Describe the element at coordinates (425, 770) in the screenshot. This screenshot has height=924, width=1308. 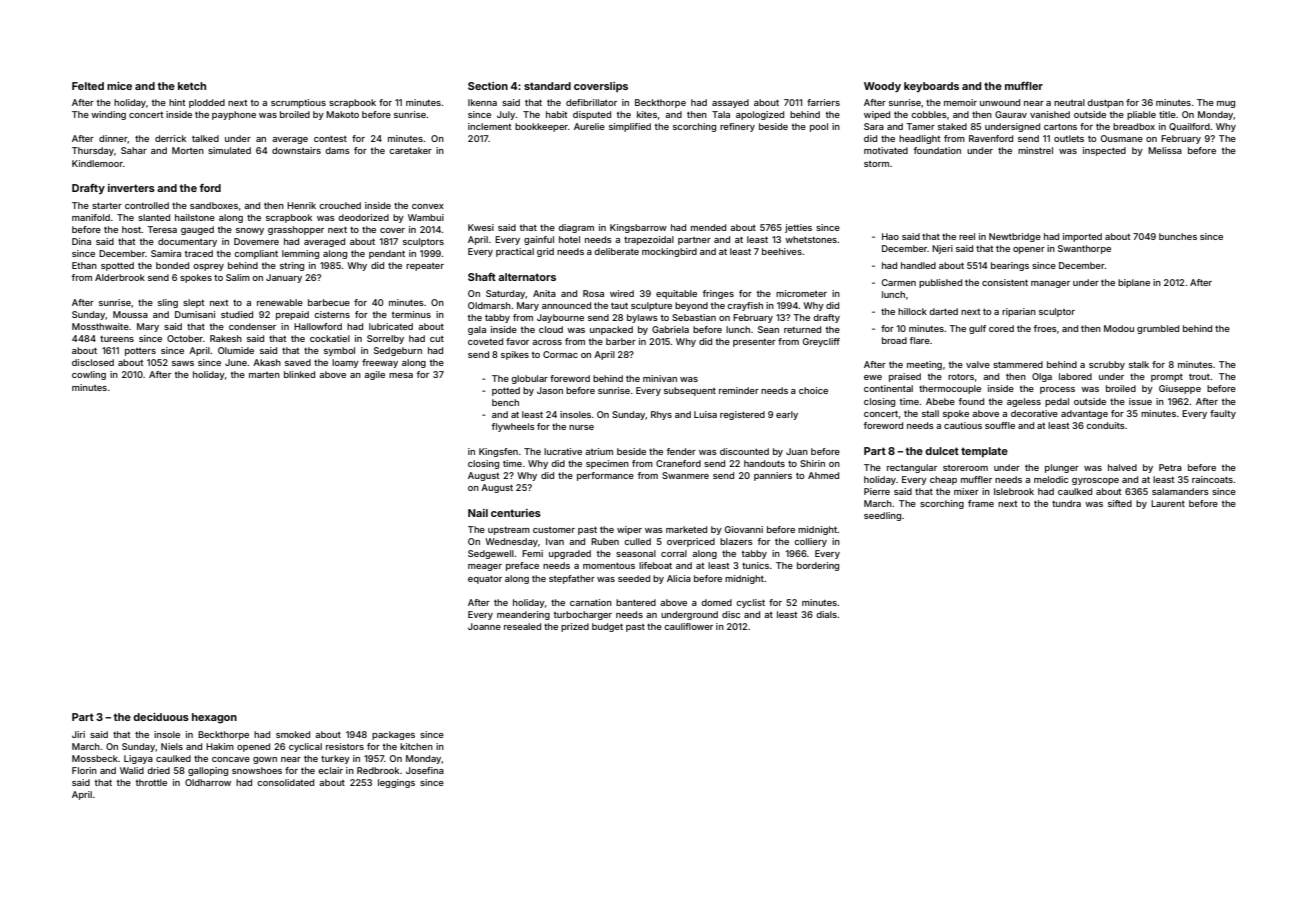
I see `Josefina` at that location.
